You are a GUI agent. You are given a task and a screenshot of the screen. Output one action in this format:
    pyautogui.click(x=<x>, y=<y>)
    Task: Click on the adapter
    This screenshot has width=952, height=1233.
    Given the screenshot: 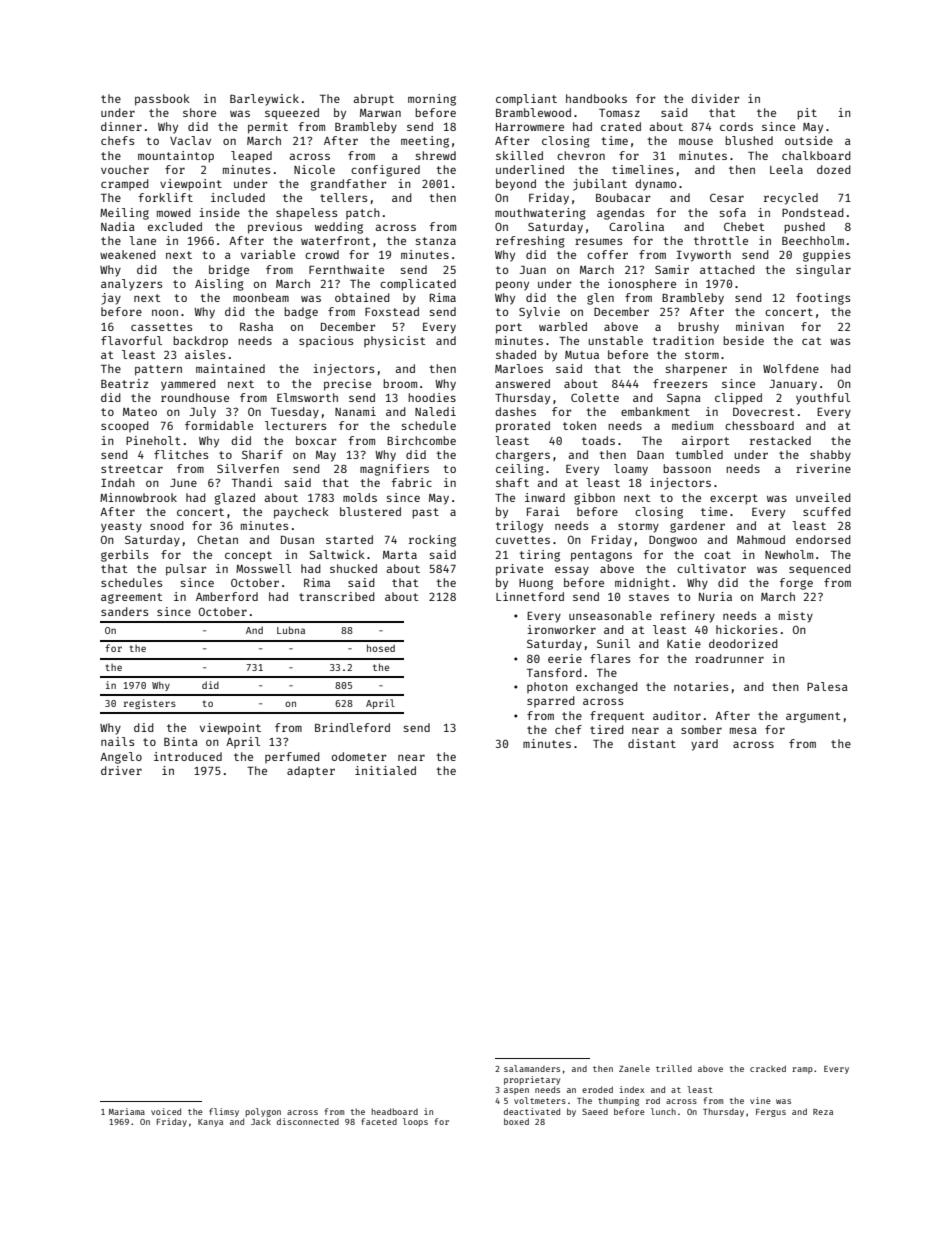 What is the action you would take?
    pyautogui.click(x=311, y=772)
